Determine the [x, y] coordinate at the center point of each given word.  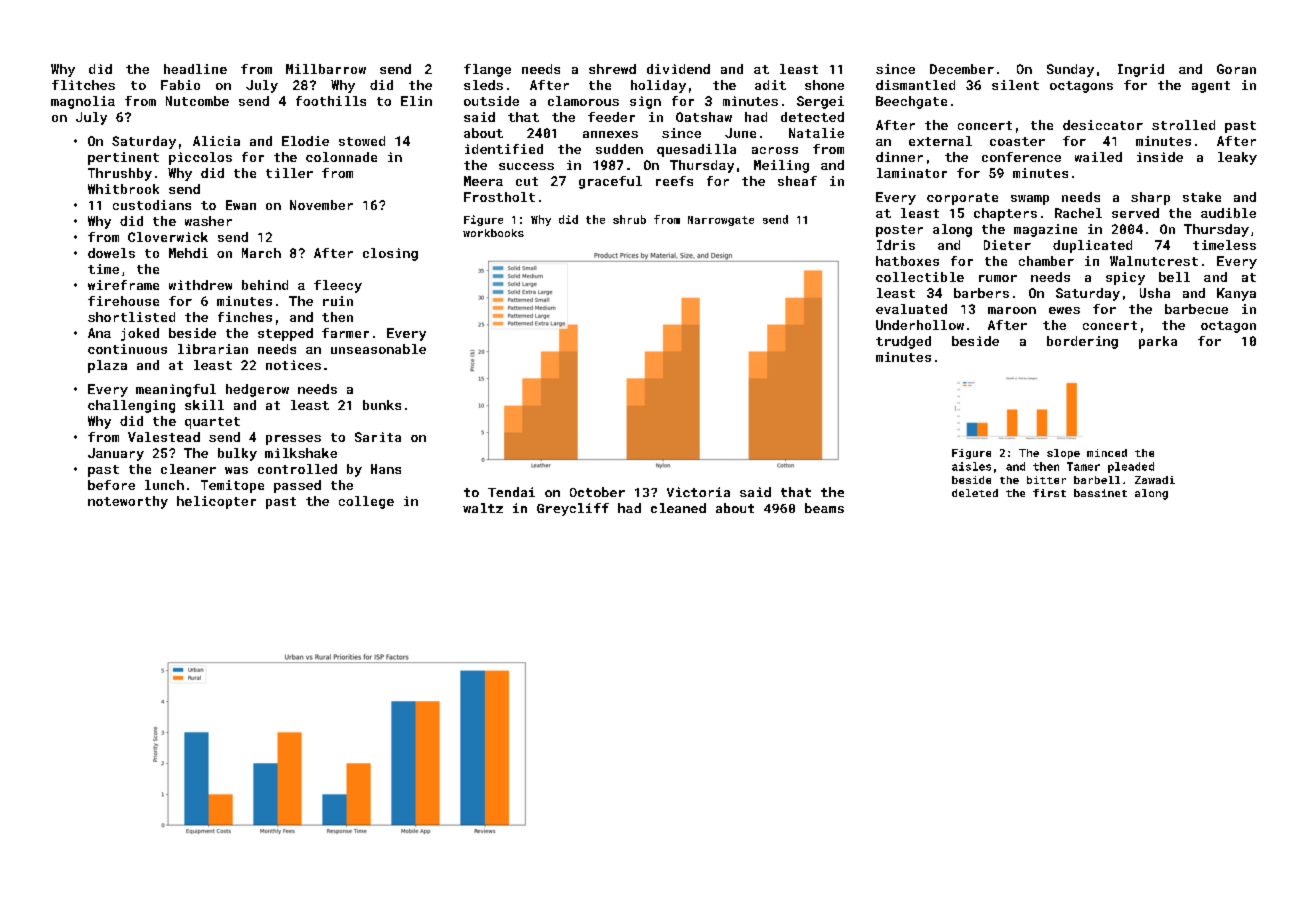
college [366, 502]
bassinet [1100, 493]
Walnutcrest [1154, 261]
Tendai [511, 492]
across [775, 150]
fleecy [338, 286]
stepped [285, 334]
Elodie [305, 141]
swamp [1030, 200]
